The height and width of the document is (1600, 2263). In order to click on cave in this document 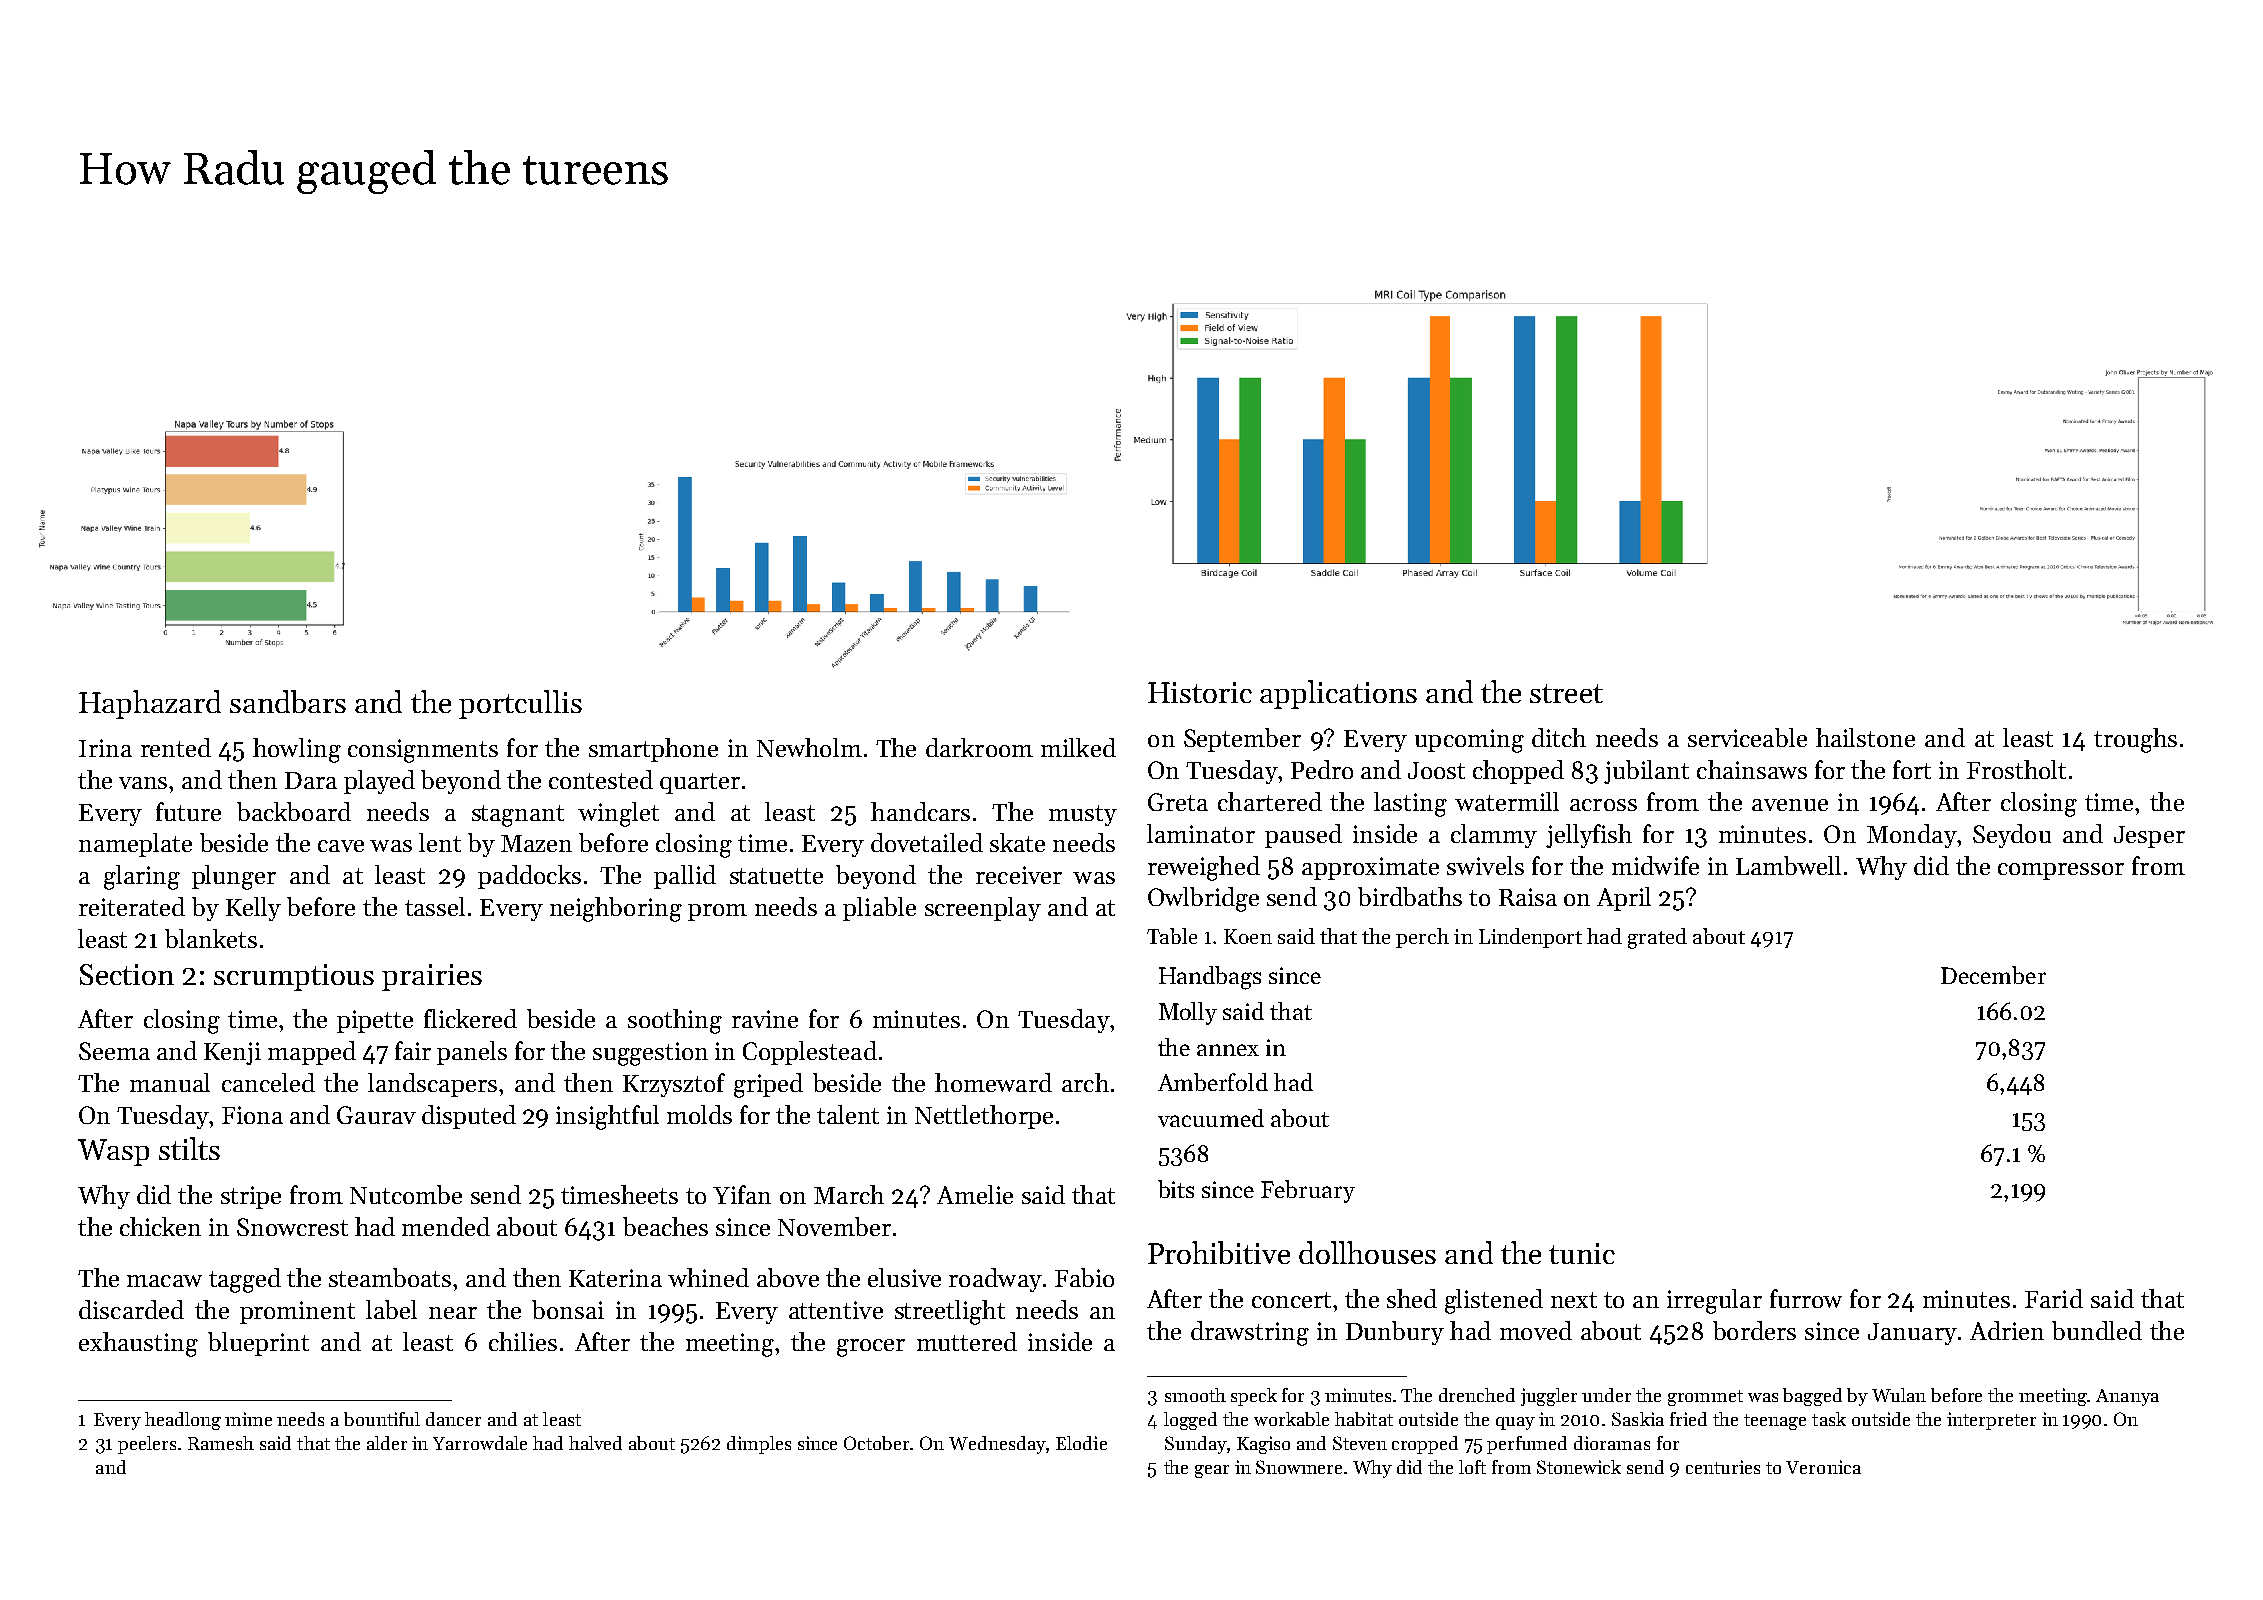, I will do `click(341, 846)`.
